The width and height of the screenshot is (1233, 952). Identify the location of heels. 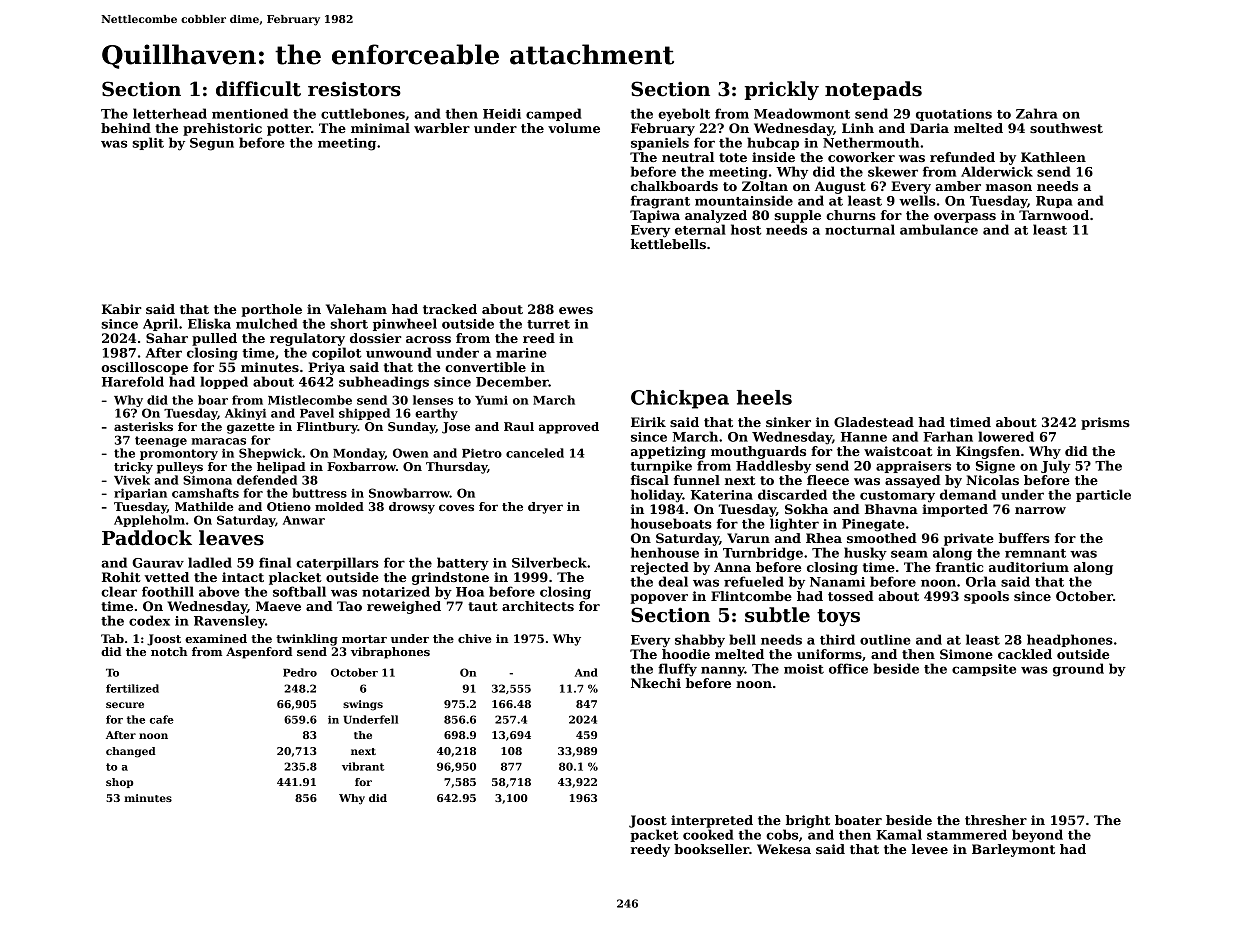
(764, 397).
